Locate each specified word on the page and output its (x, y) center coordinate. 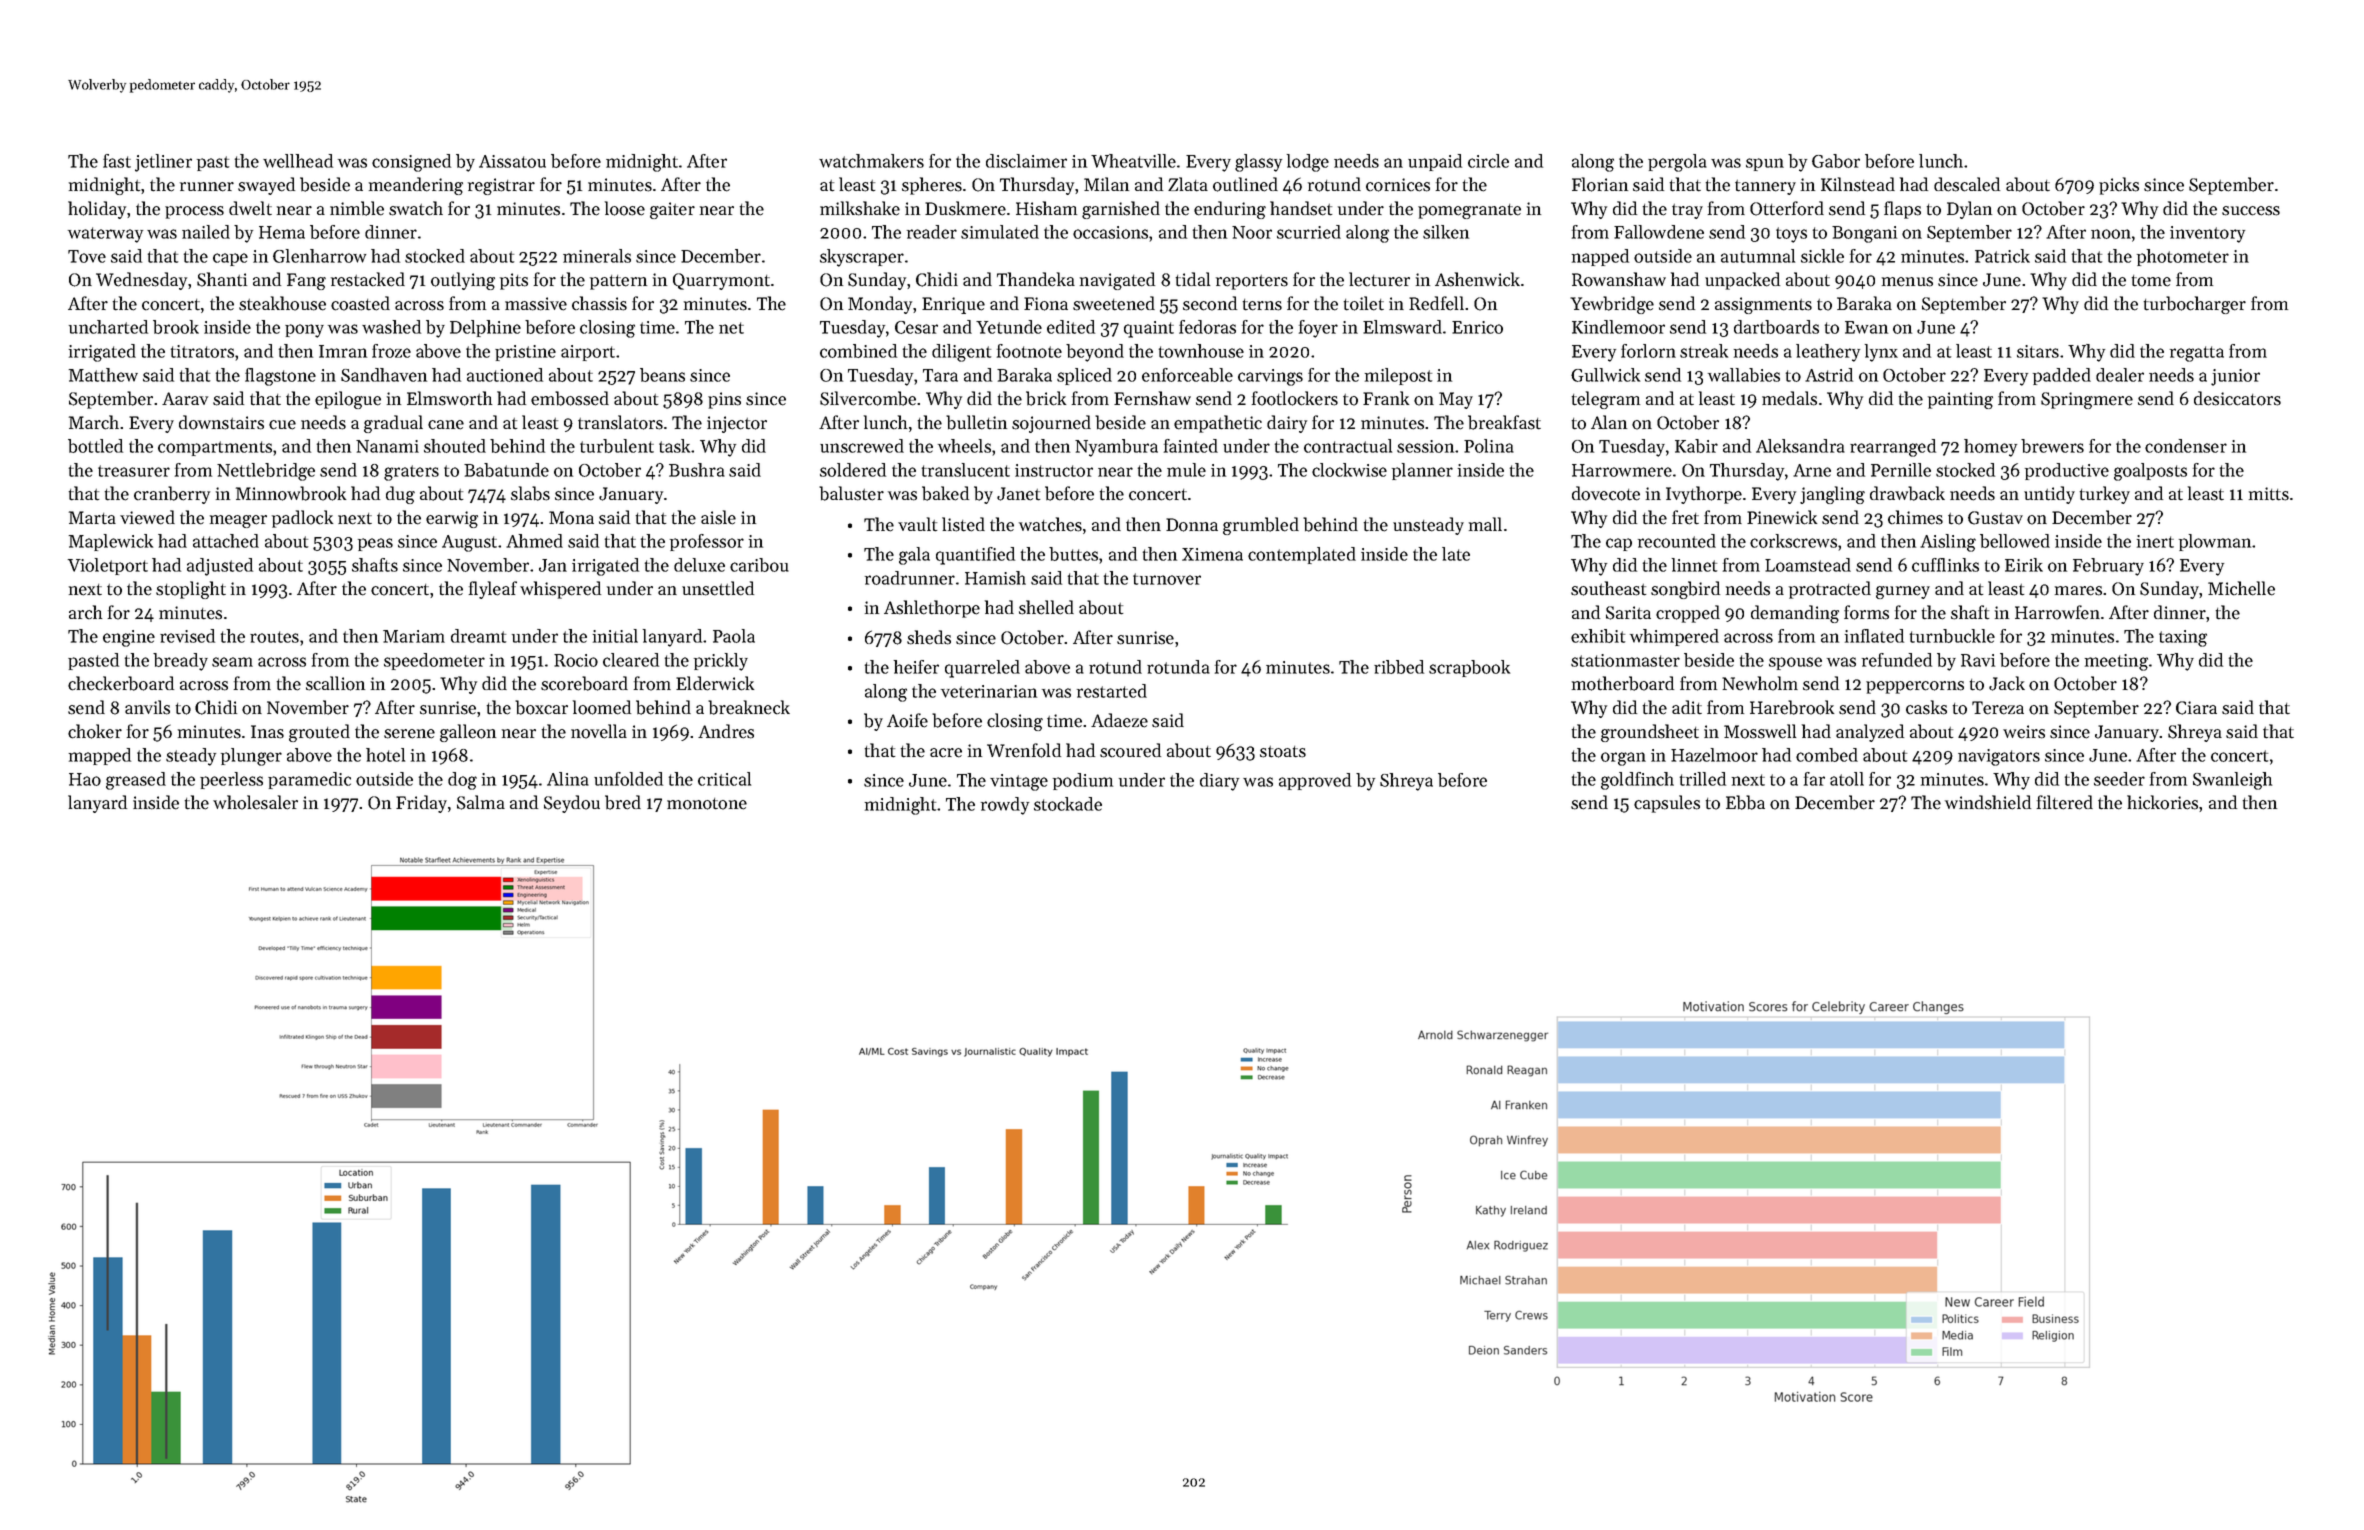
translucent (966, 470)
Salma (481, 802)
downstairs (221, 422)
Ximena (1212, 554)
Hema (282, 232)
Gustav (1995, 518)
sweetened (1114, 303)
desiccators (2237, 398)
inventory (2207, 234)
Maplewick (110, 542)
